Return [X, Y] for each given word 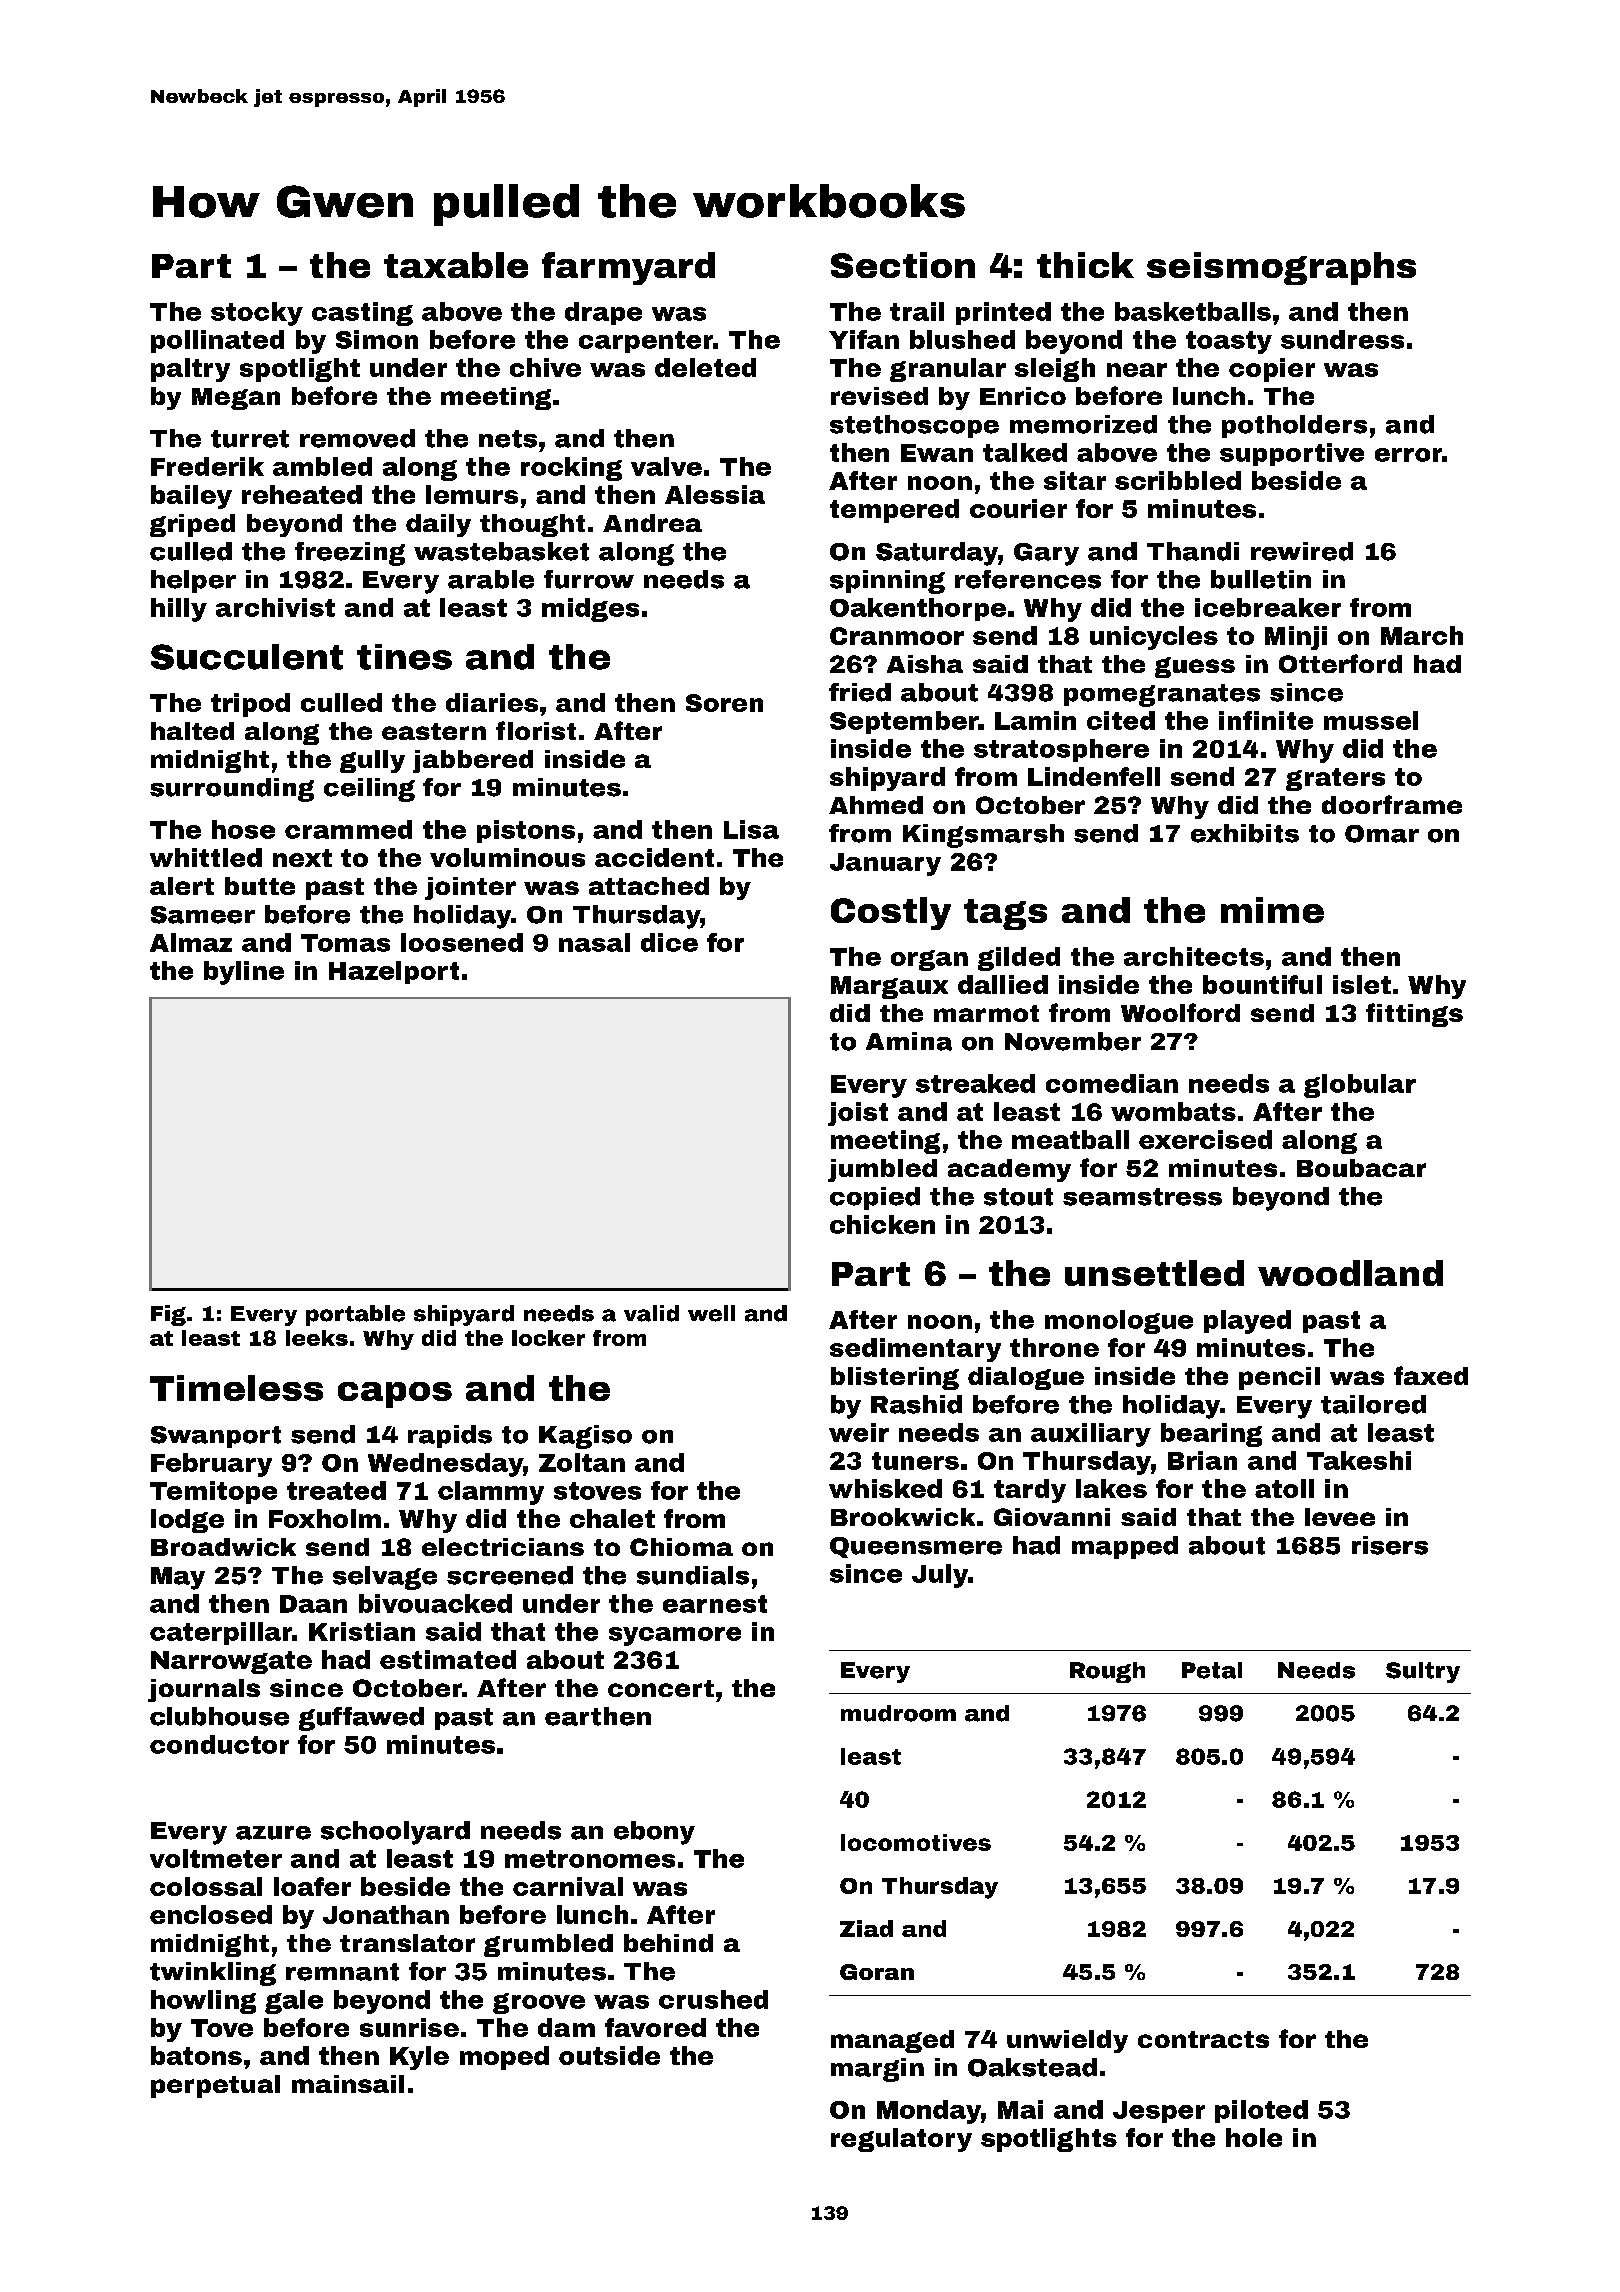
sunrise [409, 2027]
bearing [1211, 1435]
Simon [377, 339]
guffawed [361, 1719]
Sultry [1423, 1672]
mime [1272, 910]
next [302, 858]
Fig [168, 1315]
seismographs [1281, 268]
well [711, 1313]
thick [1085, 265]
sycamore [675, 1636]
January [885, 864]
